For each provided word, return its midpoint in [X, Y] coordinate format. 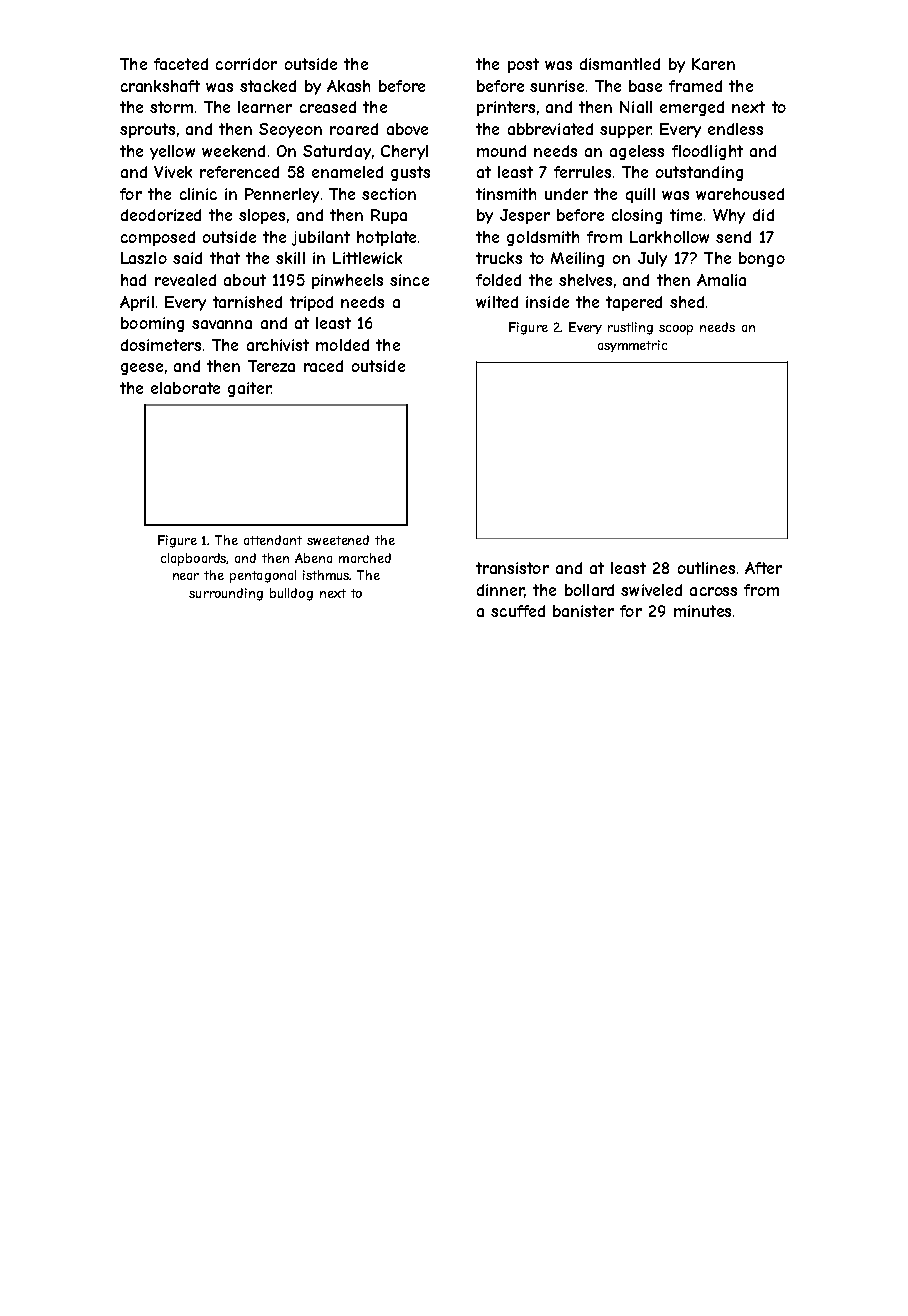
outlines [706, 568]
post [523, 65]
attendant [273, 540]
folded [498, 280]
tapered [634, 303]
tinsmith [506, 194]
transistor [512, 568]
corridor [246, 64]
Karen [713, 64]
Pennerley [282, 195]
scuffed [518, 611]
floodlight [707, 152]
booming [152, 324]
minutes [702, 611]
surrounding [226, 594]
